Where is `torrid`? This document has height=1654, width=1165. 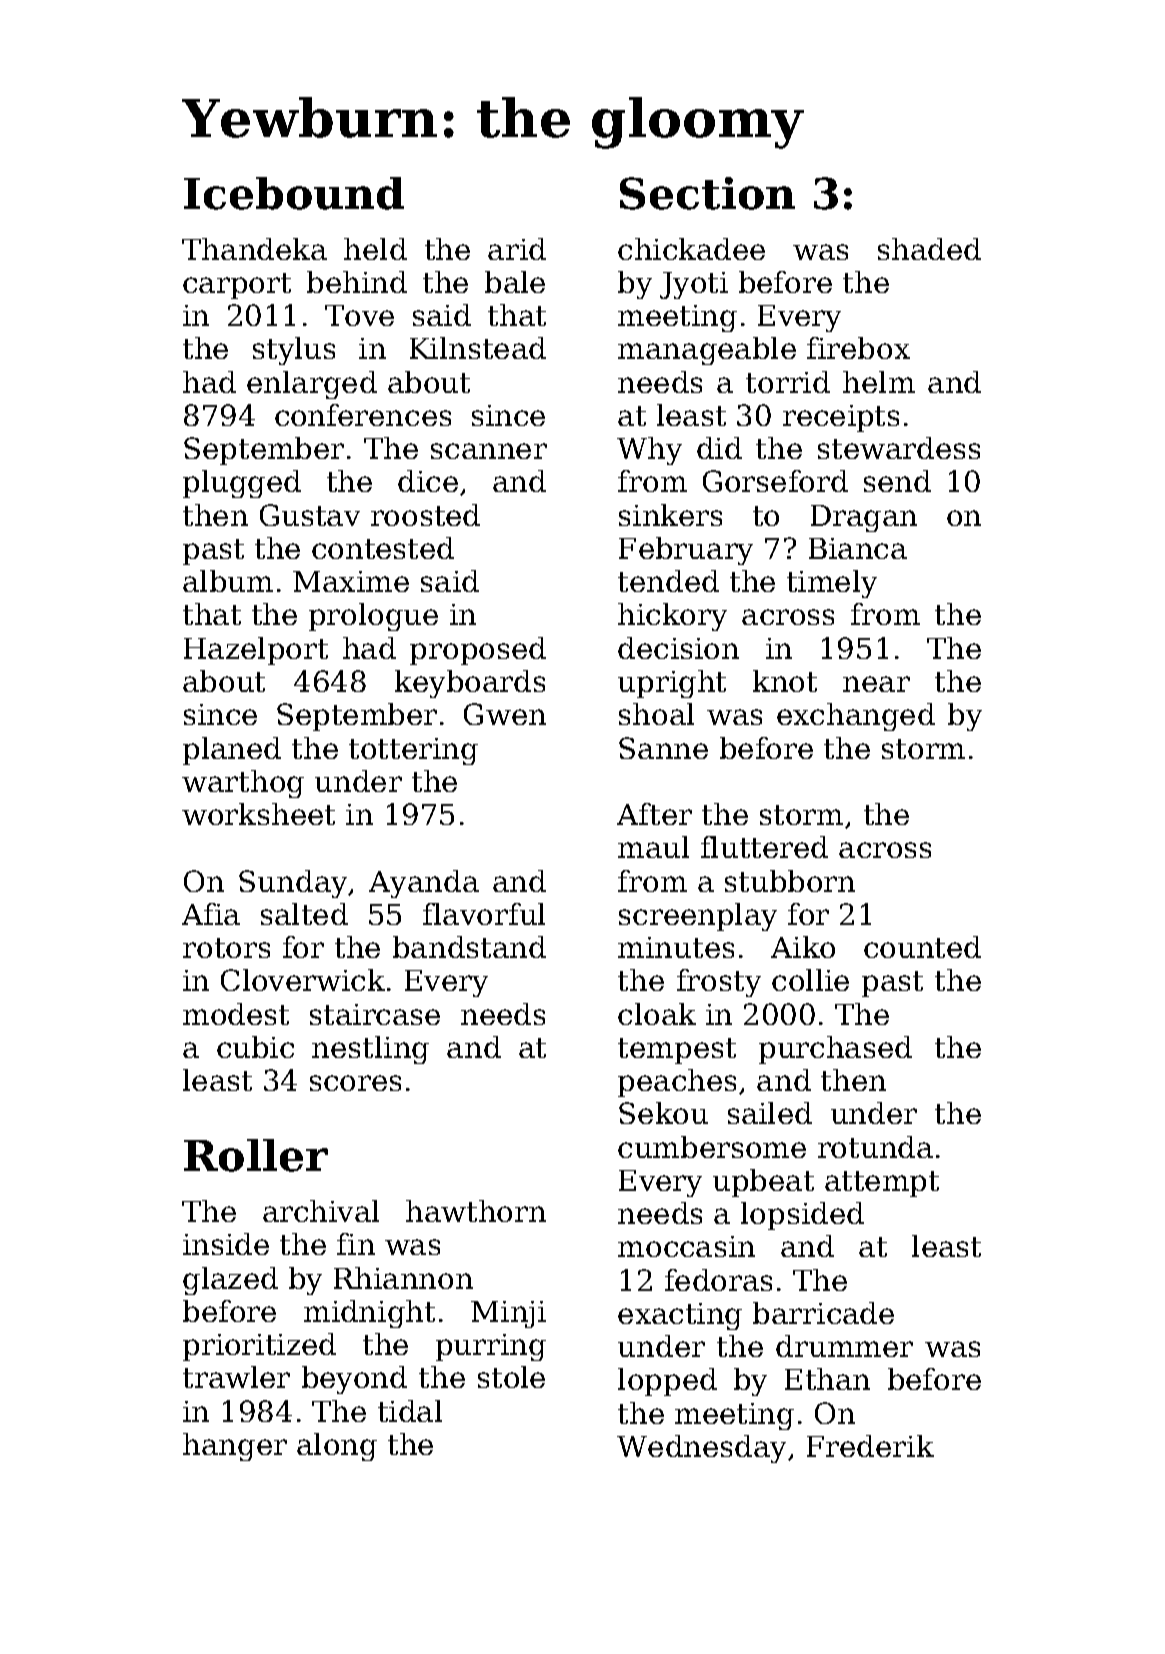
torrid is located at coordinates (788, 382).
